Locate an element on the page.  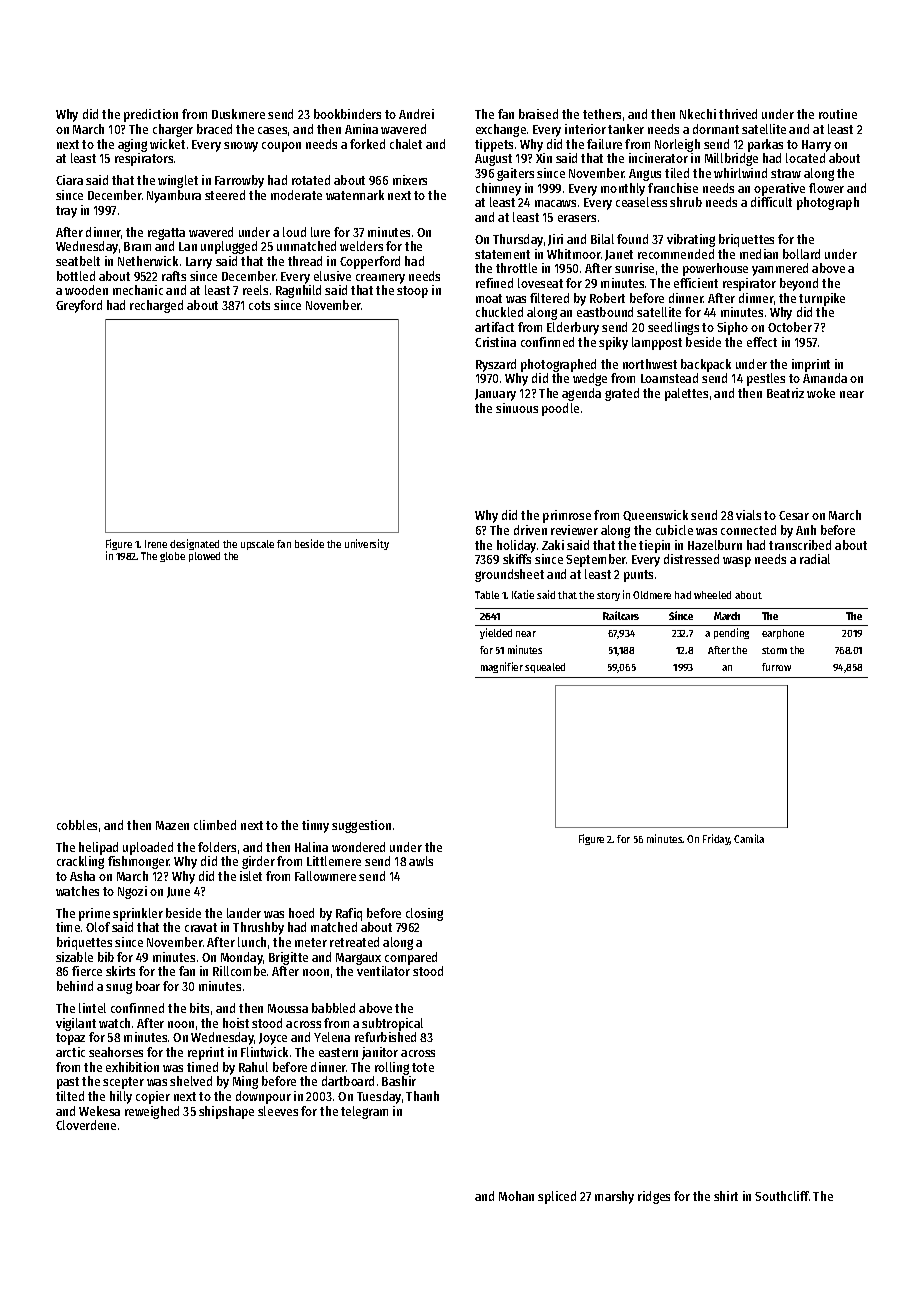
Camila is located at coordinates (749, 838).
